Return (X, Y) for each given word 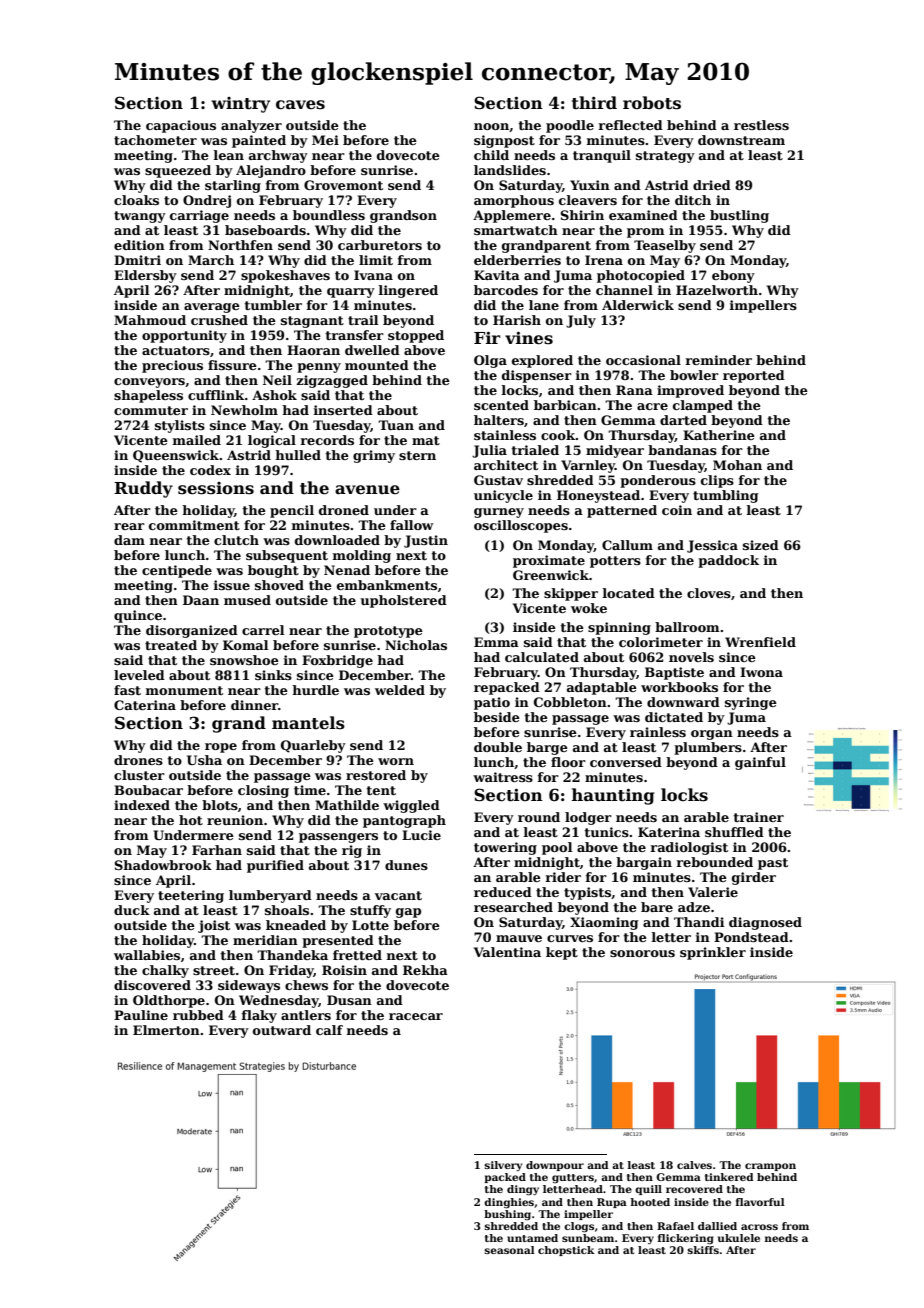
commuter (151, 410)
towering (505, 848)
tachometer (155, 140)
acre (652, 406)
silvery (503, 1166)
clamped (703, 406)
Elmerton (166, 1030)
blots (220, 805)
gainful (760, 763)
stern (417, 455)
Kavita (497, 275)
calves (694, 1165)
